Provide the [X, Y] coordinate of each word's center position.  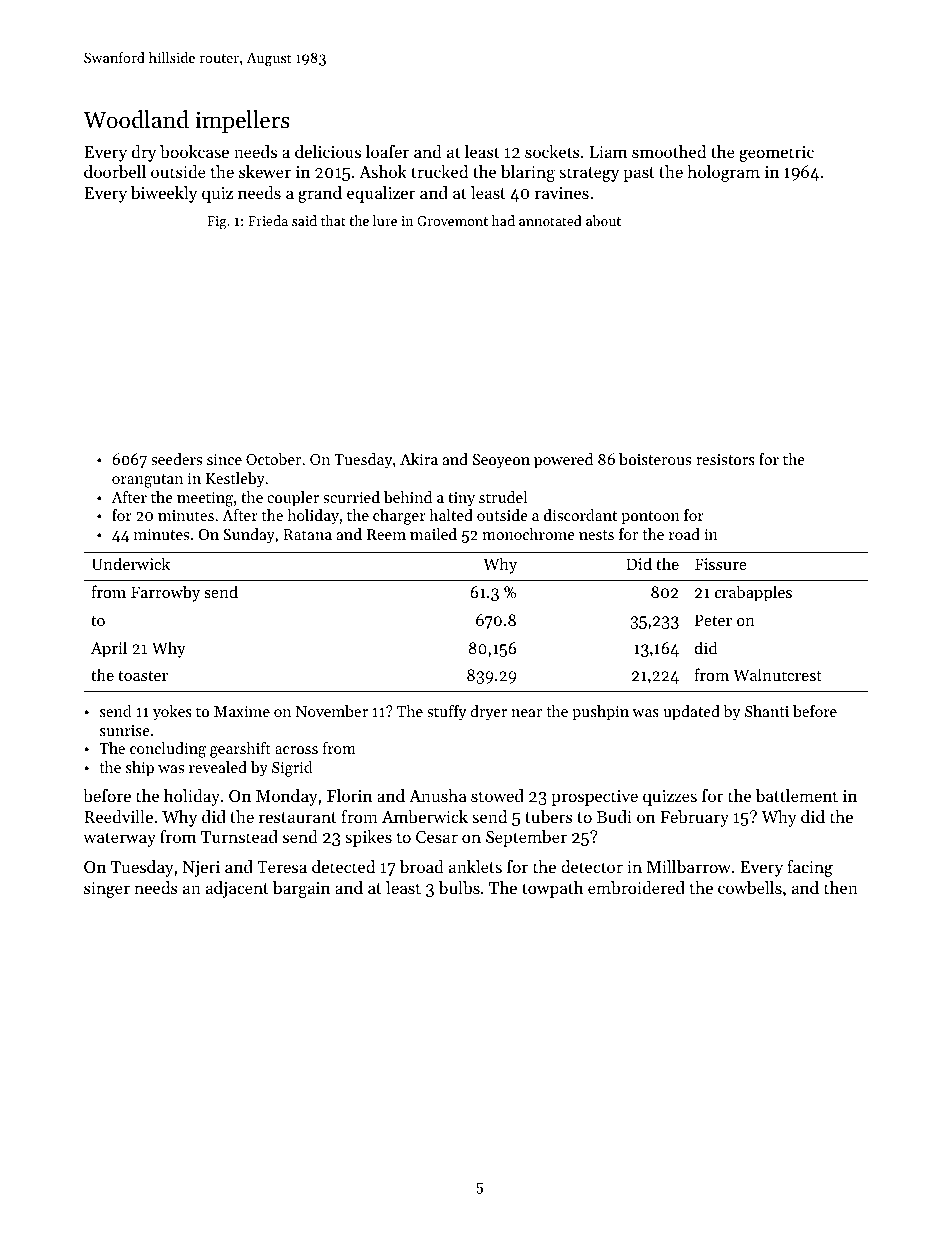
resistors [725, 459]
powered [563, 461]
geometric [776, 154]
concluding [168, 750]
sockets [552, 151]
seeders [176, 459]
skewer [265, 171]
